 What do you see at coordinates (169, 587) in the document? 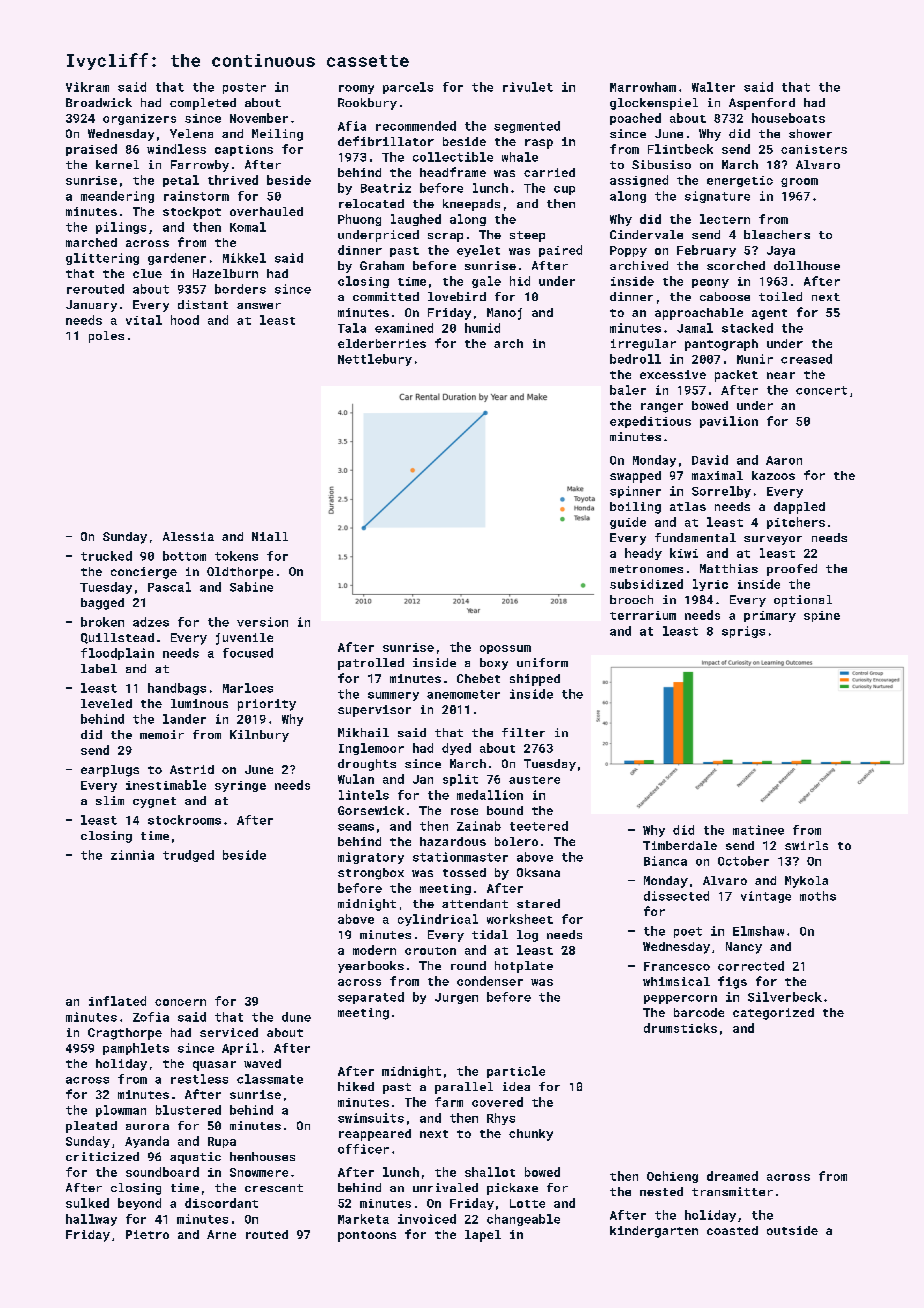
I see `Pascal` at bounding box center [169, 587].
